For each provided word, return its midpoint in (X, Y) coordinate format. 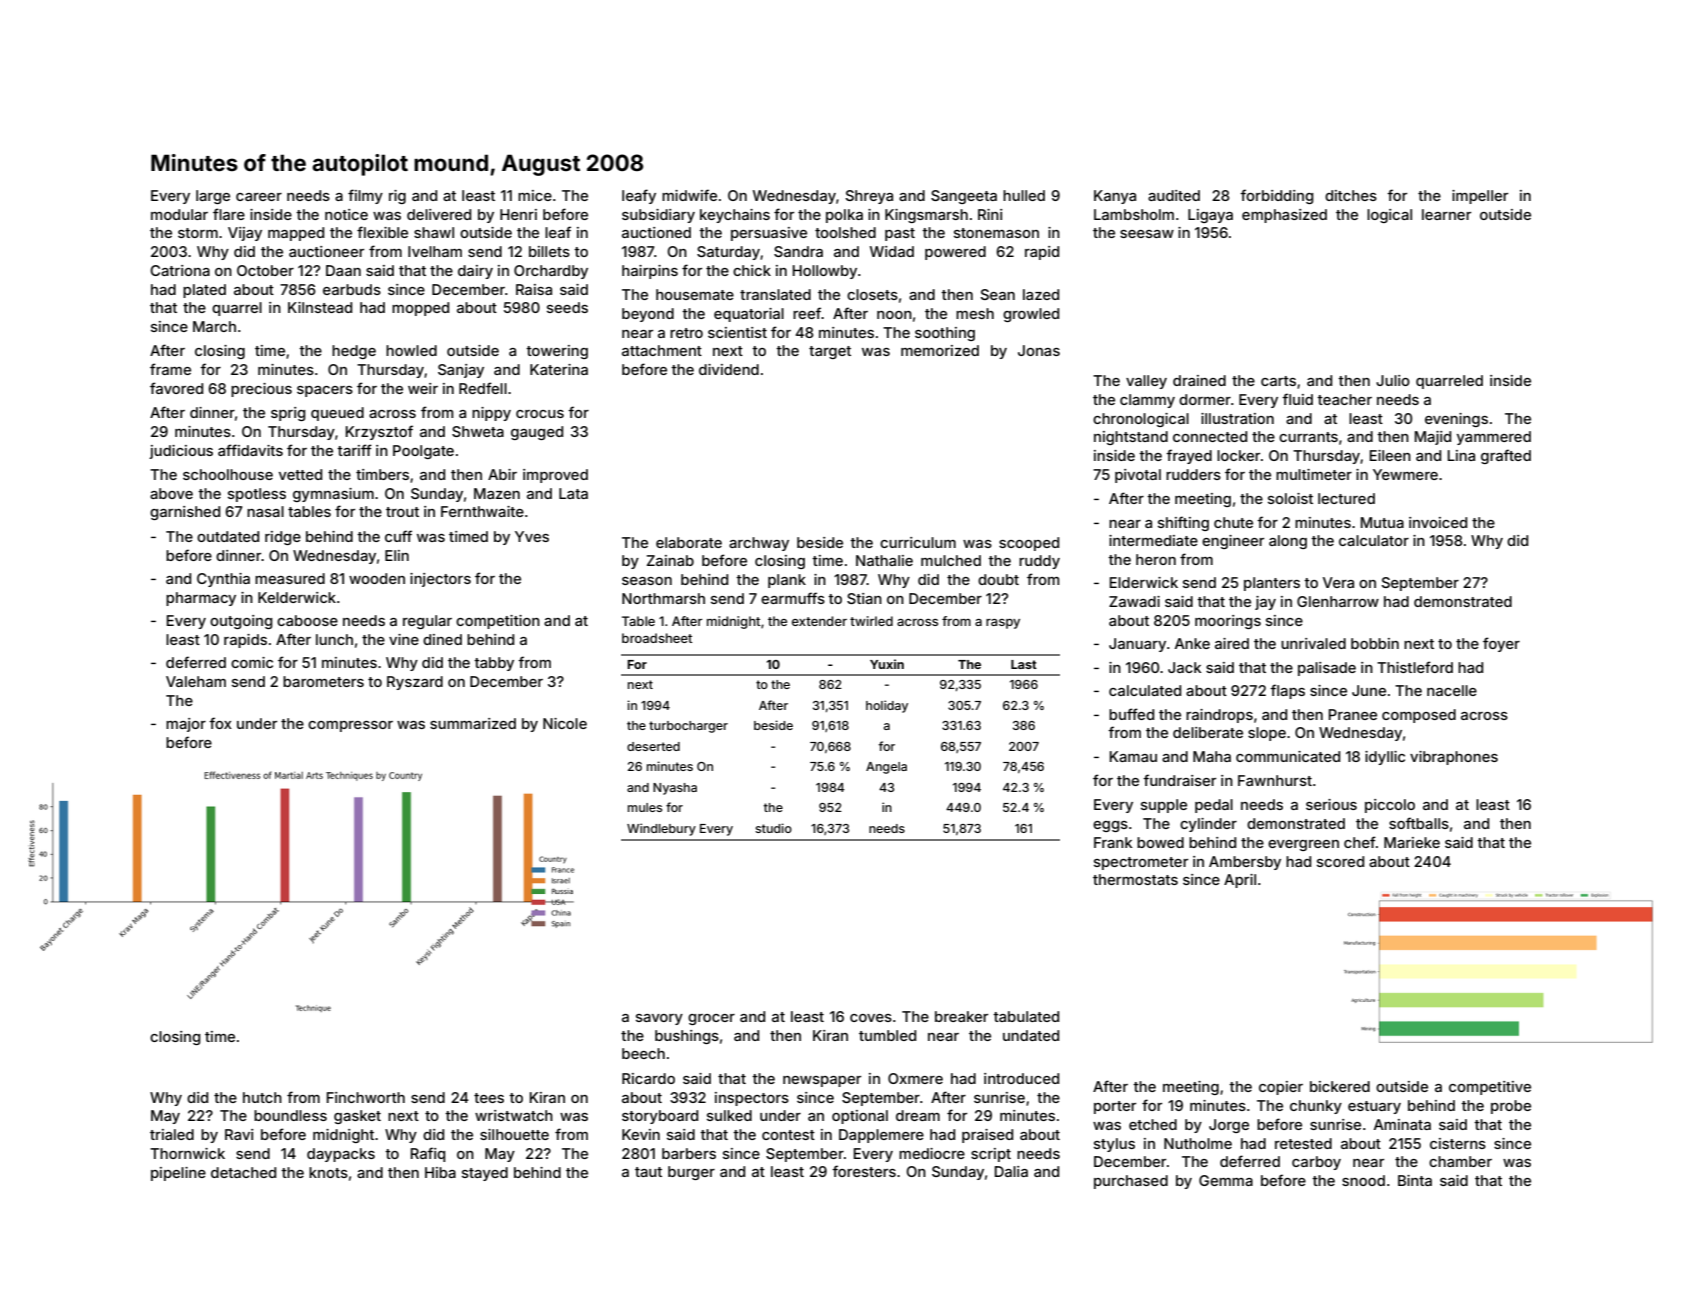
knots (328, 1172)
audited (1174, 195)
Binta (1415, 1180)
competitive (1490, 1088)
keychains (735, 216)
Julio (1393, 380)
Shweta (478, 431)
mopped (420, 309)
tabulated (1026, 1016)
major (186, 725)
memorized (940, 350)
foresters (864, 1171)
